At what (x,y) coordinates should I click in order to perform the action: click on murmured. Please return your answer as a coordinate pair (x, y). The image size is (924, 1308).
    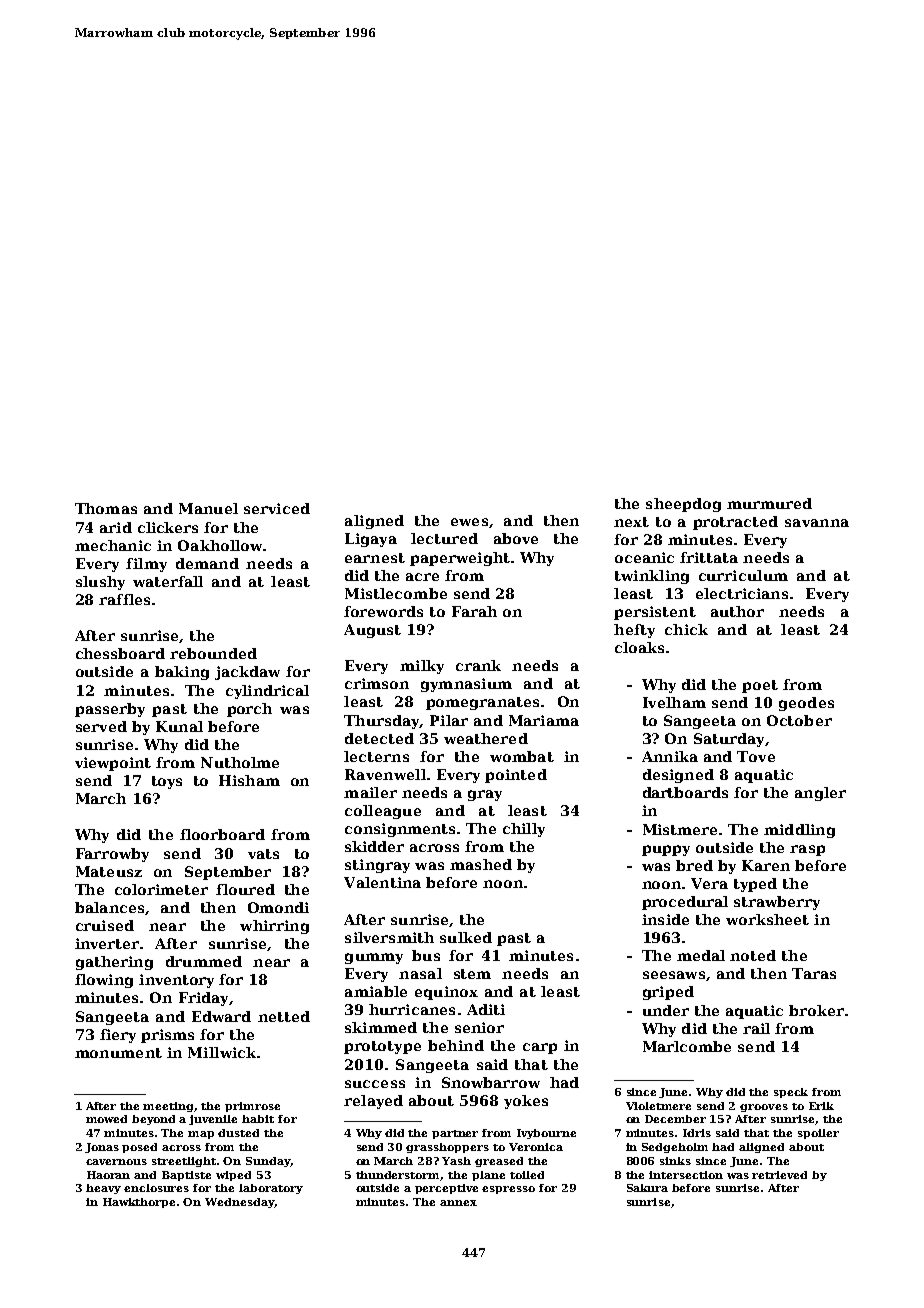
    Looking at the image, I should click on (769, 503).
